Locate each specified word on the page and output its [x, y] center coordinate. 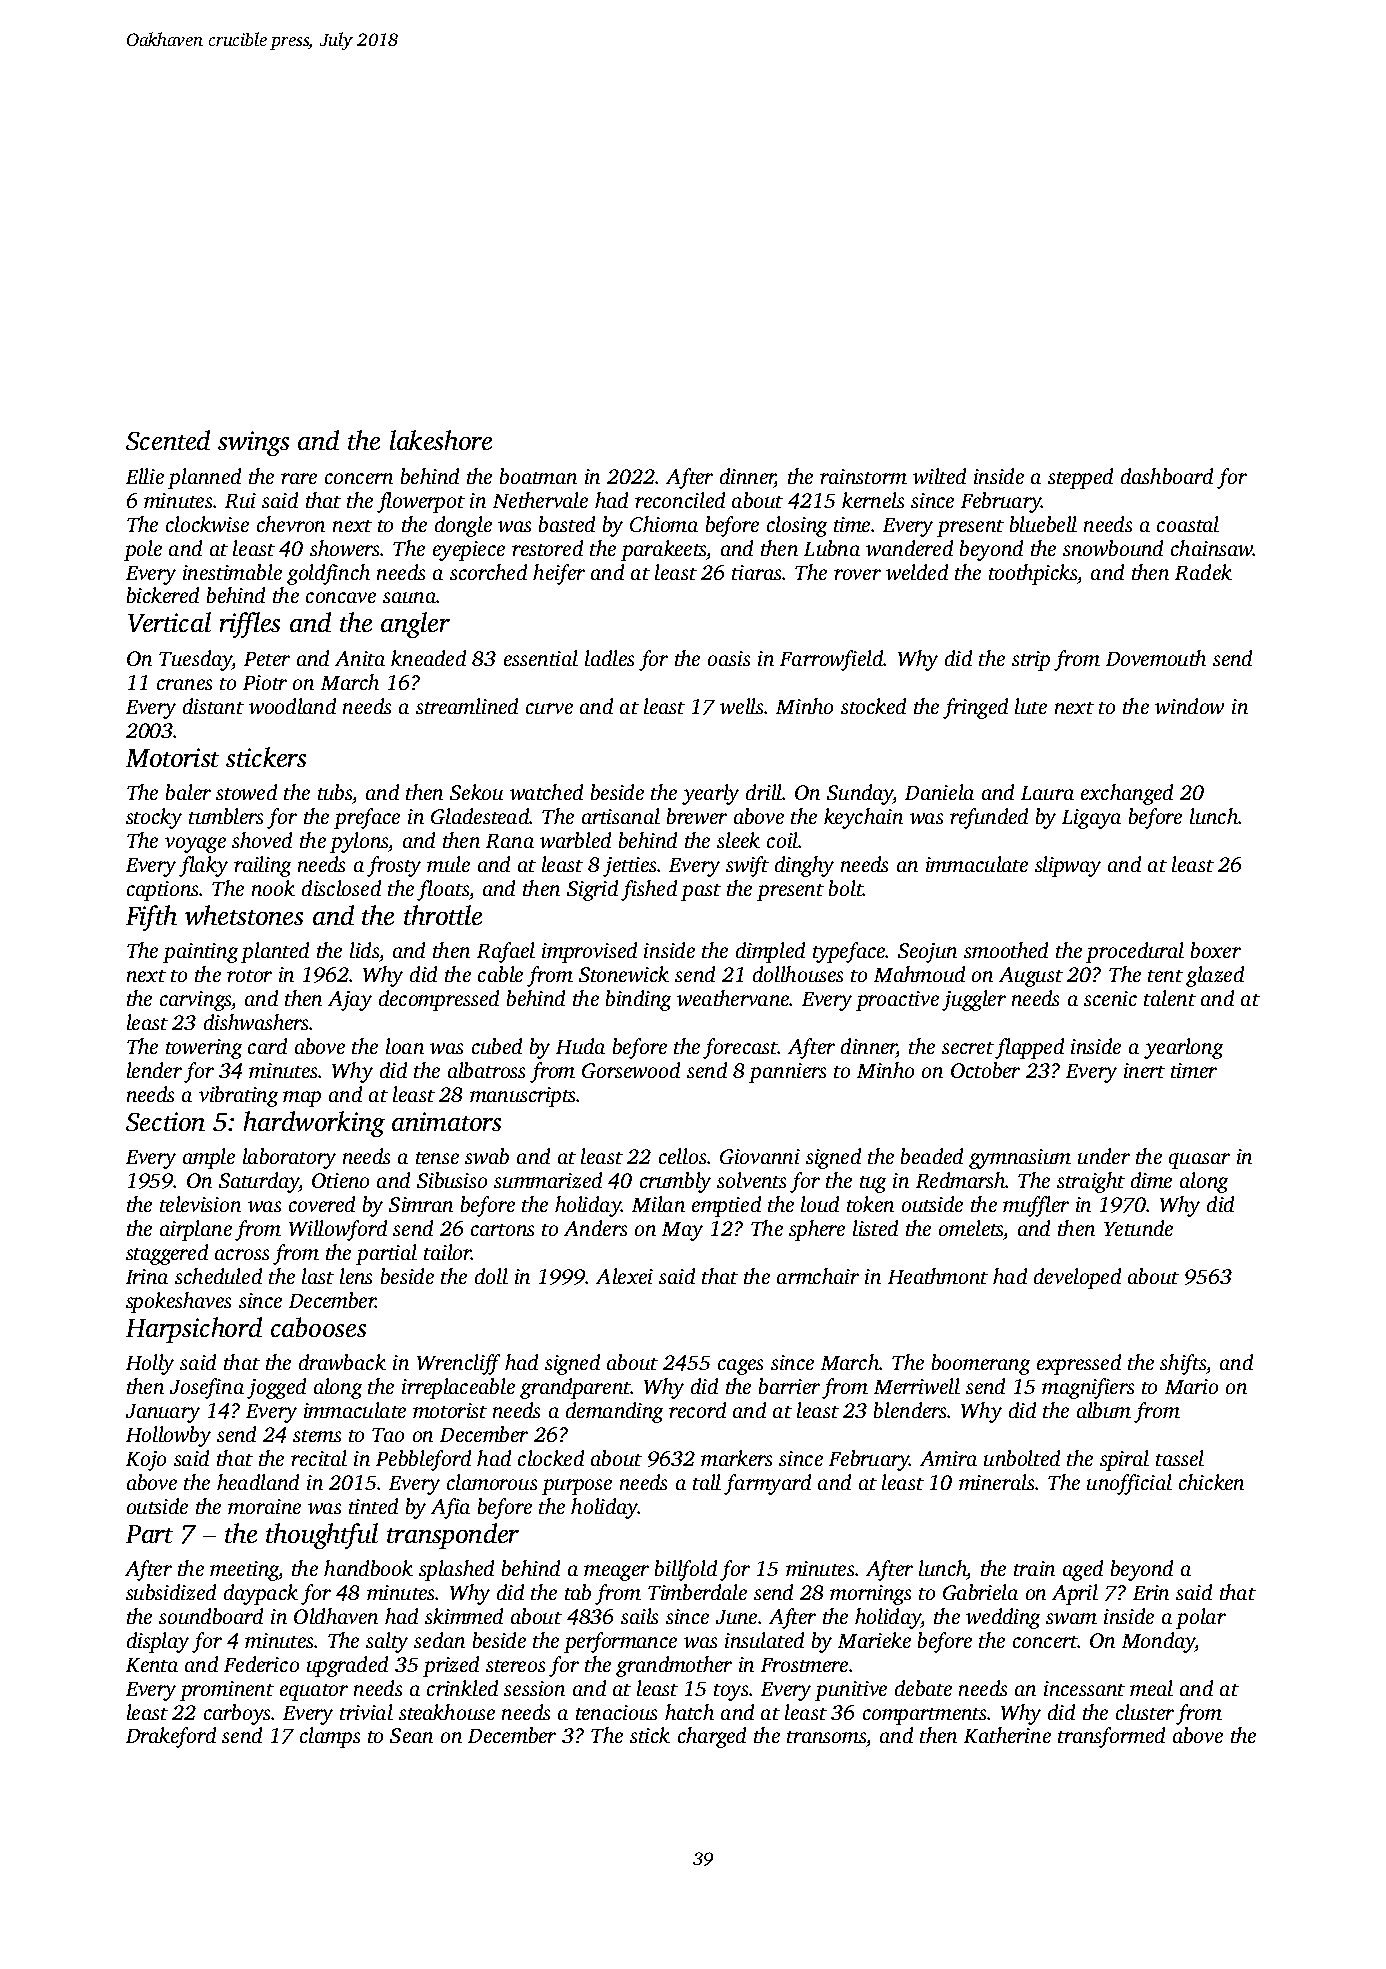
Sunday [860, 794]
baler [188, 792]
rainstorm [863, 476]
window [1189, 706]
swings [253, 443]
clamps [330, 1737]
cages [740, 1367]
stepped [1080, 478]
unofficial [1129, 1484]
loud [820, 1204]
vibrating [238, 1096]
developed [1077, 1278]
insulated [764, 1640]
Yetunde [1138, 1228]
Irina [147, 1276]
